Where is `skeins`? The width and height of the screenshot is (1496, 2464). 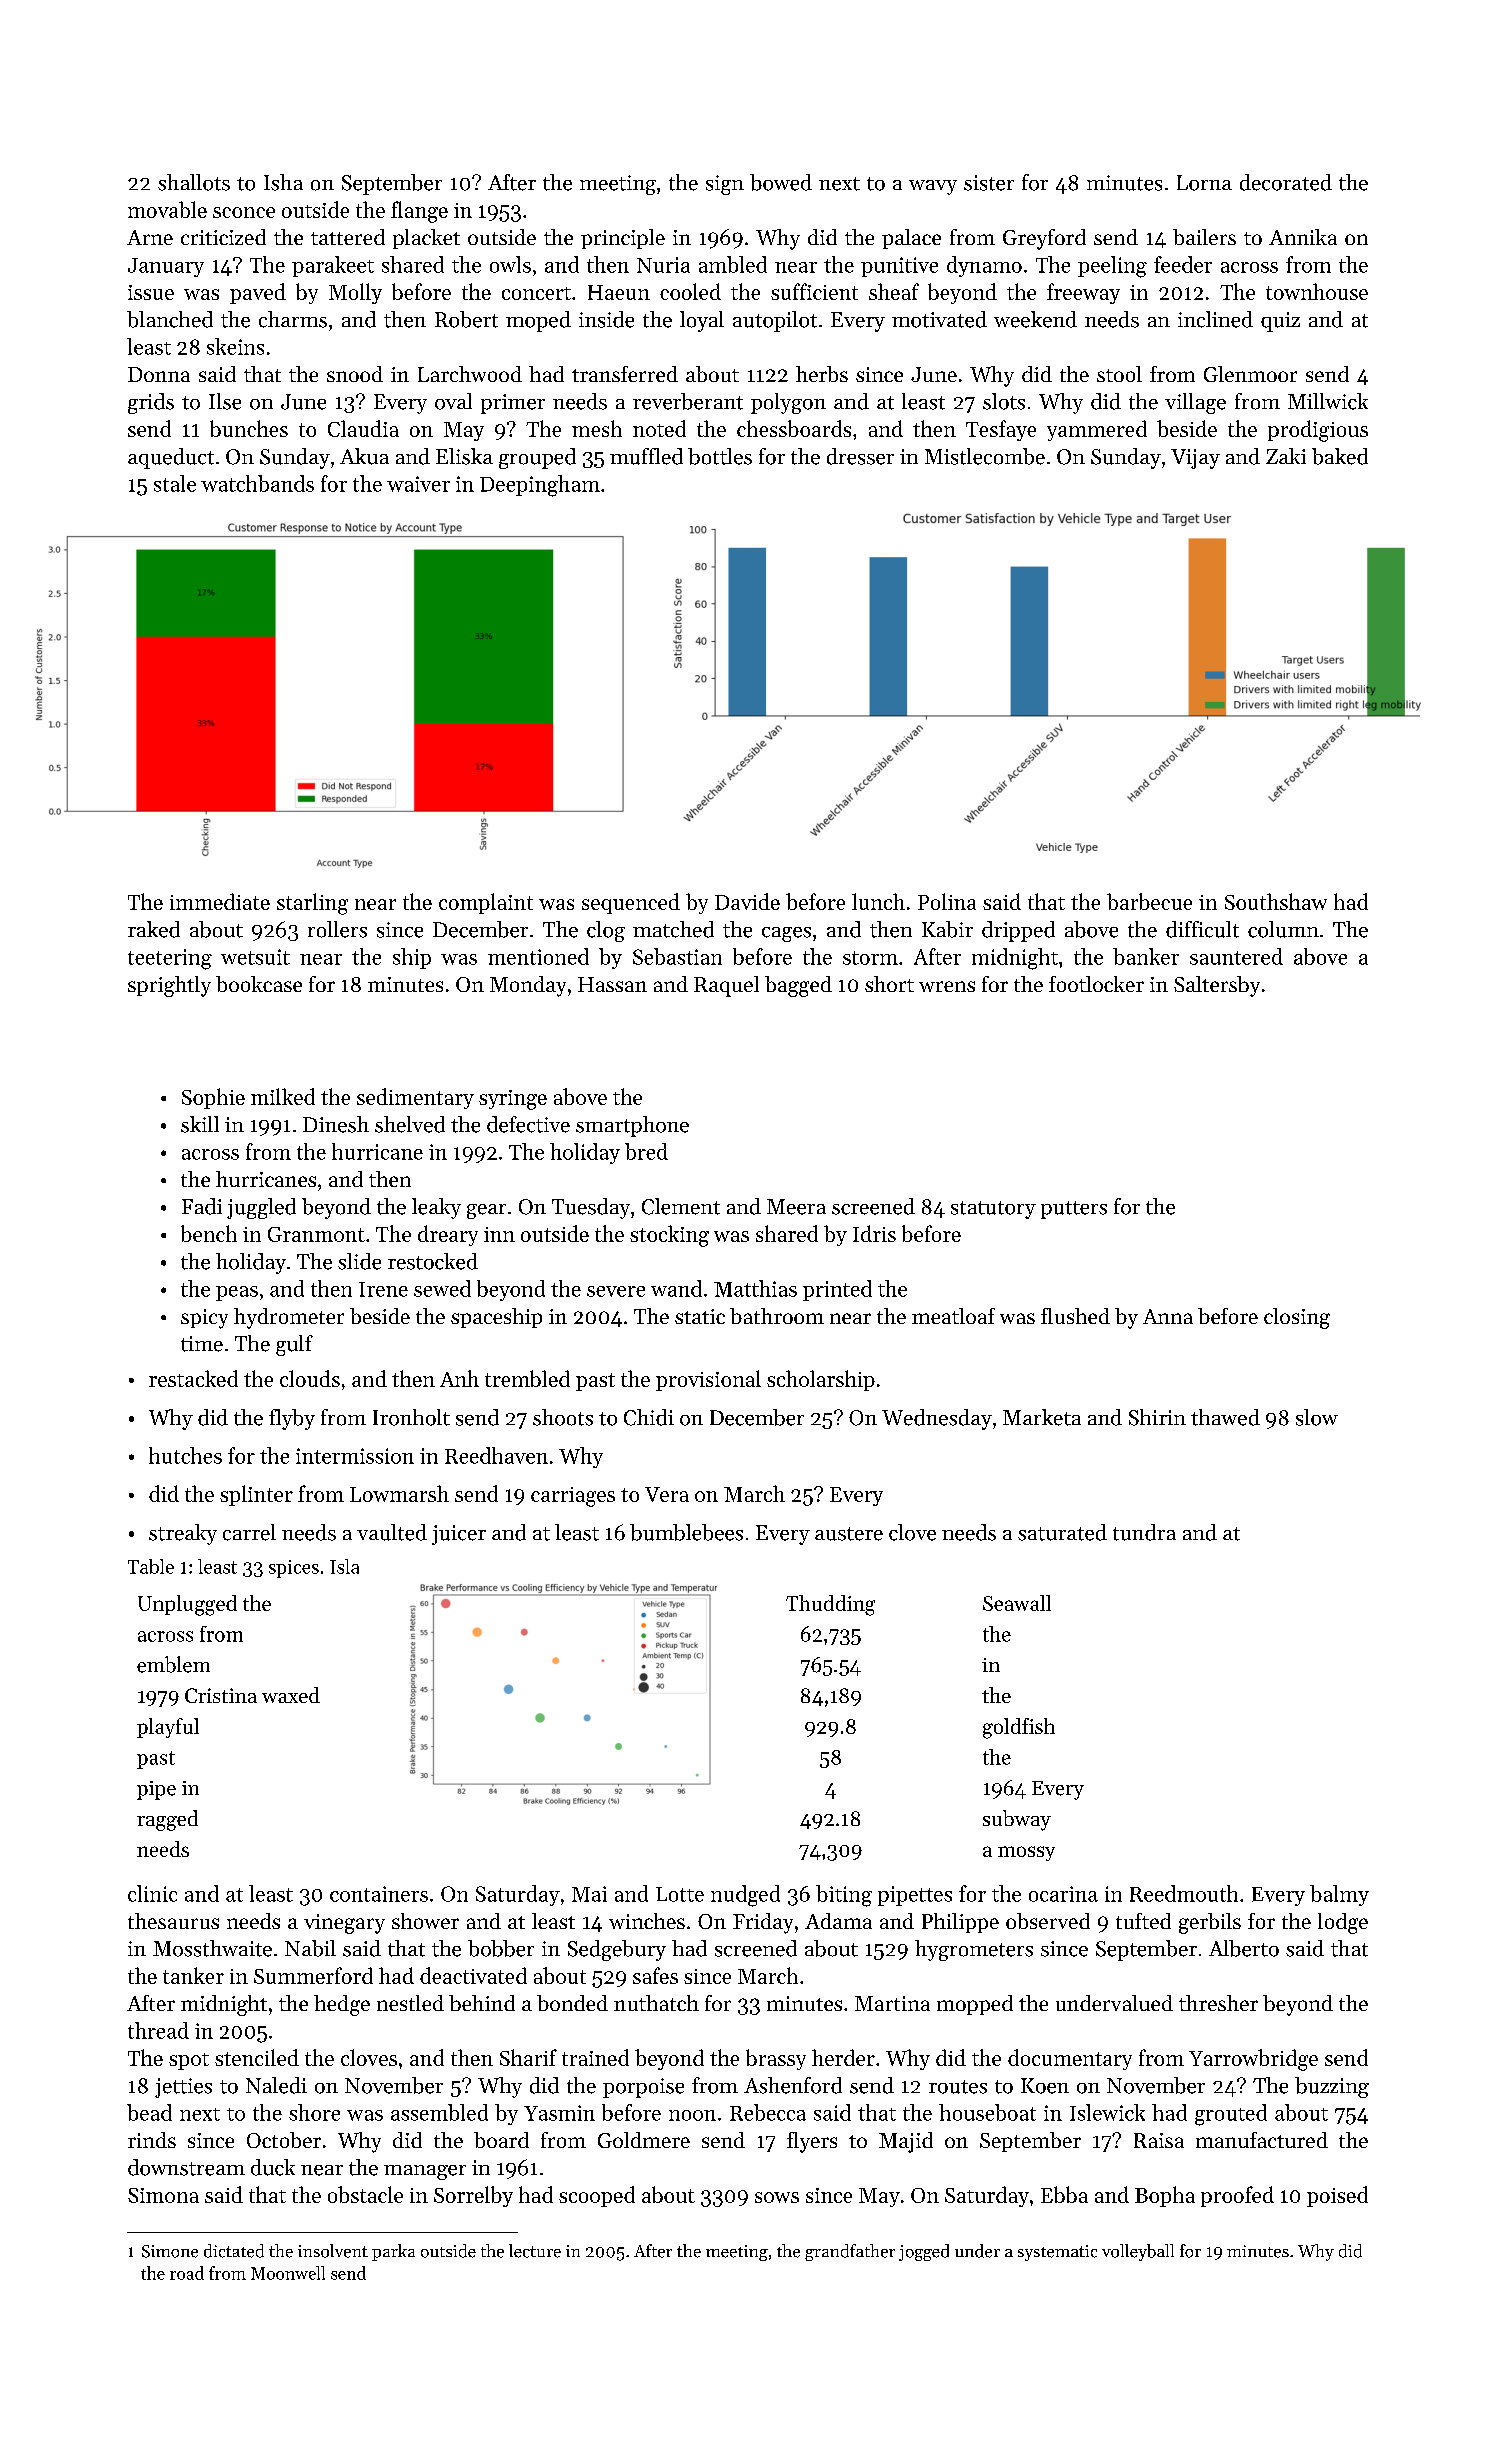
skeins is located at coordinates (235, 346).
